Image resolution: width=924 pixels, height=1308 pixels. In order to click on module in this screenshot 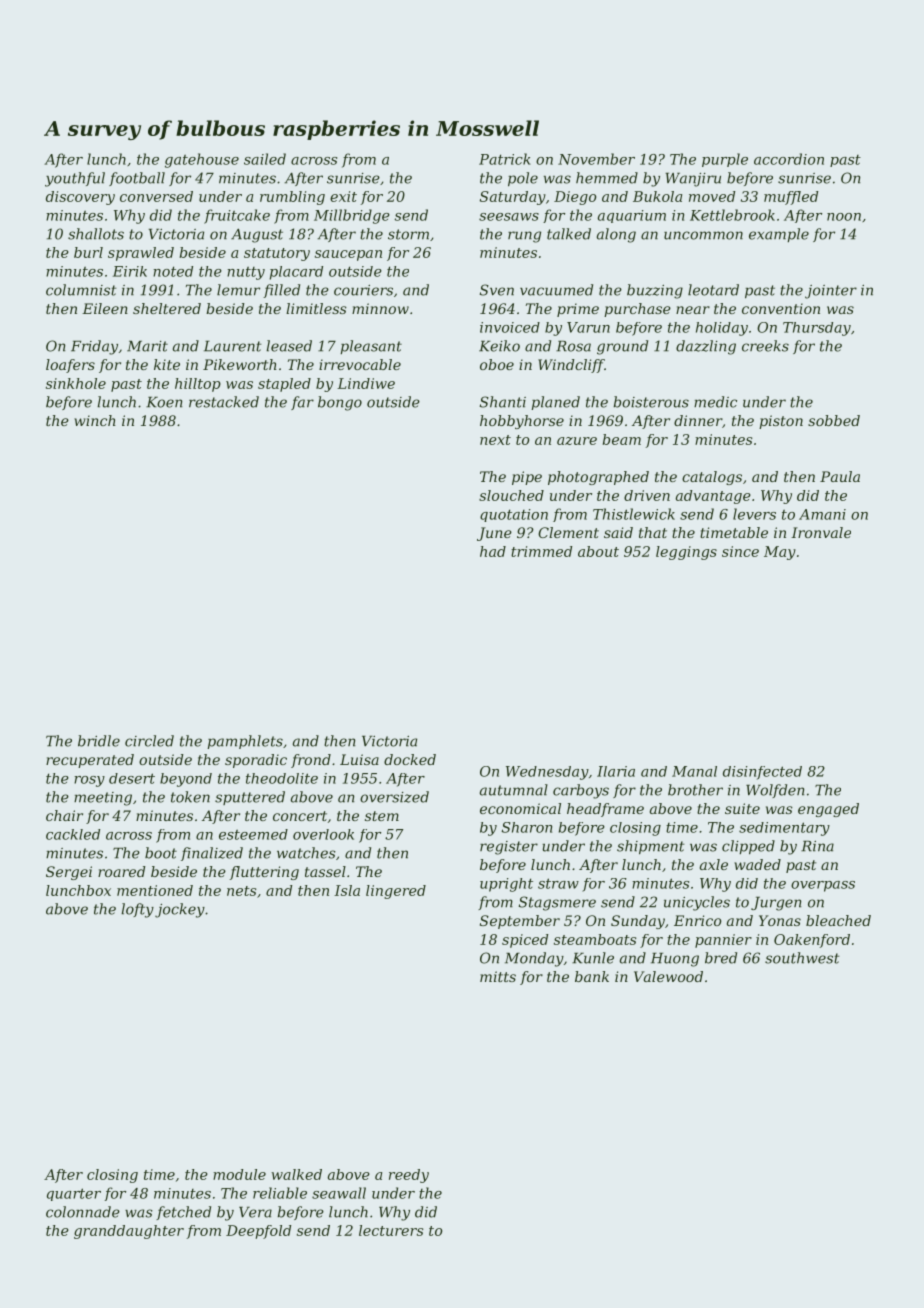, I will do `click(239, 1174)`.
